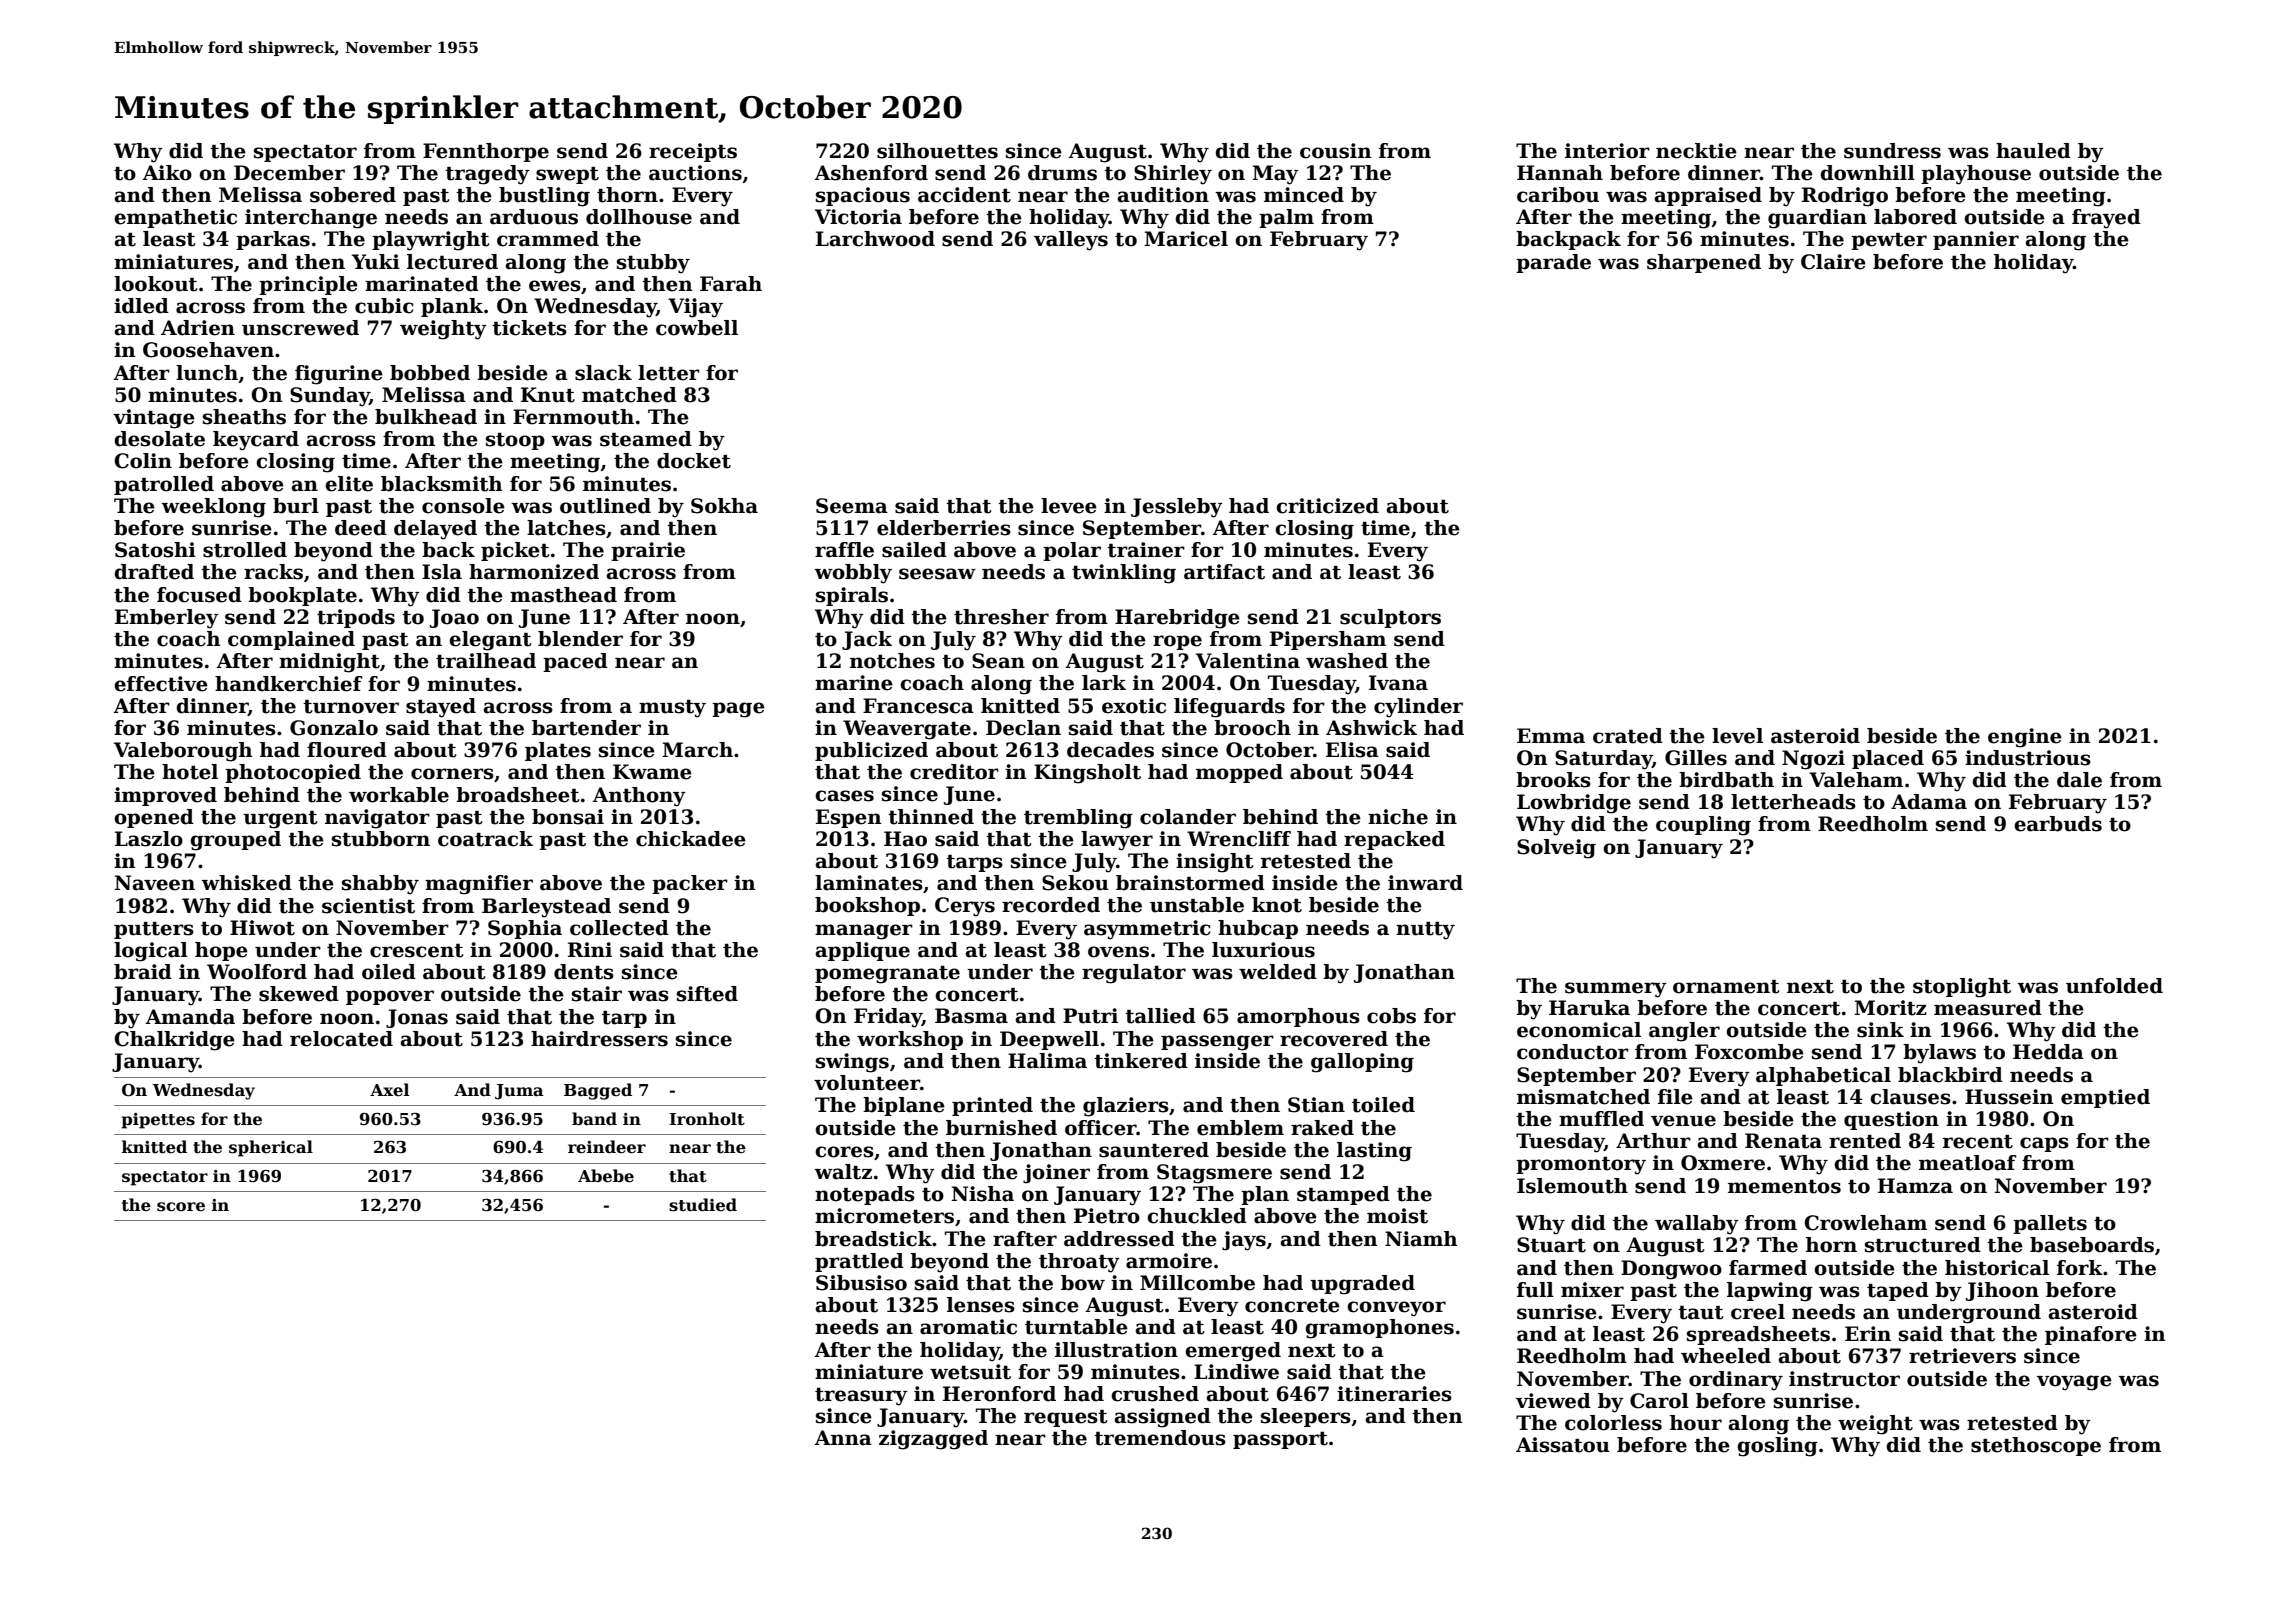  What do you see at coordinates (843, 1172) in the image?
I see `waltz` at bounding box center [843, 1172].
